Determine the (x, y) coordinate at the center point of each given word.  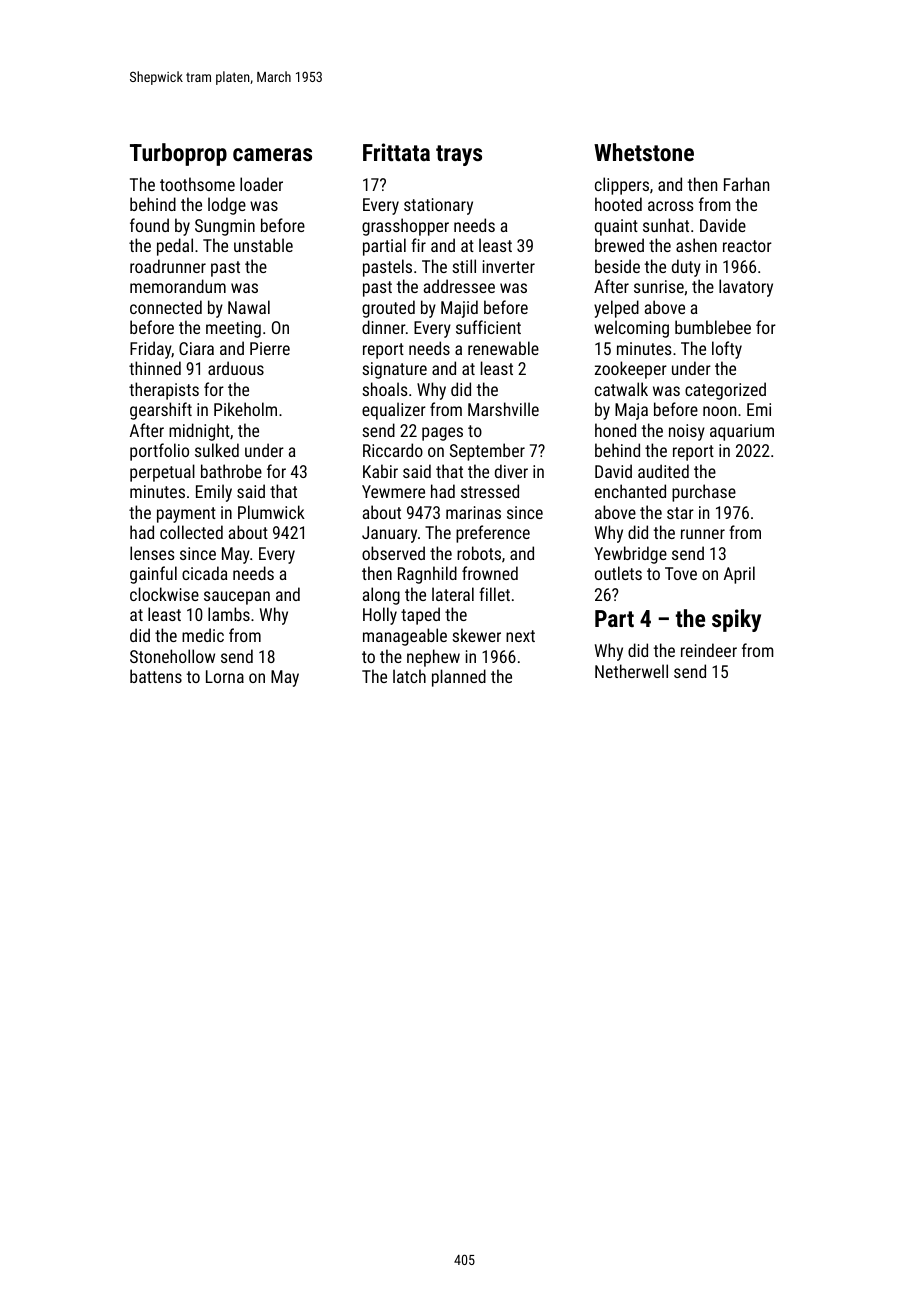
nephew (433, 658)
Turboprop (178, 154)
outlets (618, 573)
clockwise (164, 594)
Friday (151, 350)
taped (420, 616)
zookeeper (631, 370)
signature (394, 370)
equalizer (394, 411)
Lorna (225, 676)
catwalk (621, 389)
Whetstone (644, 152)
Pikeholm (245, 409)
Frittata (396, 152)
